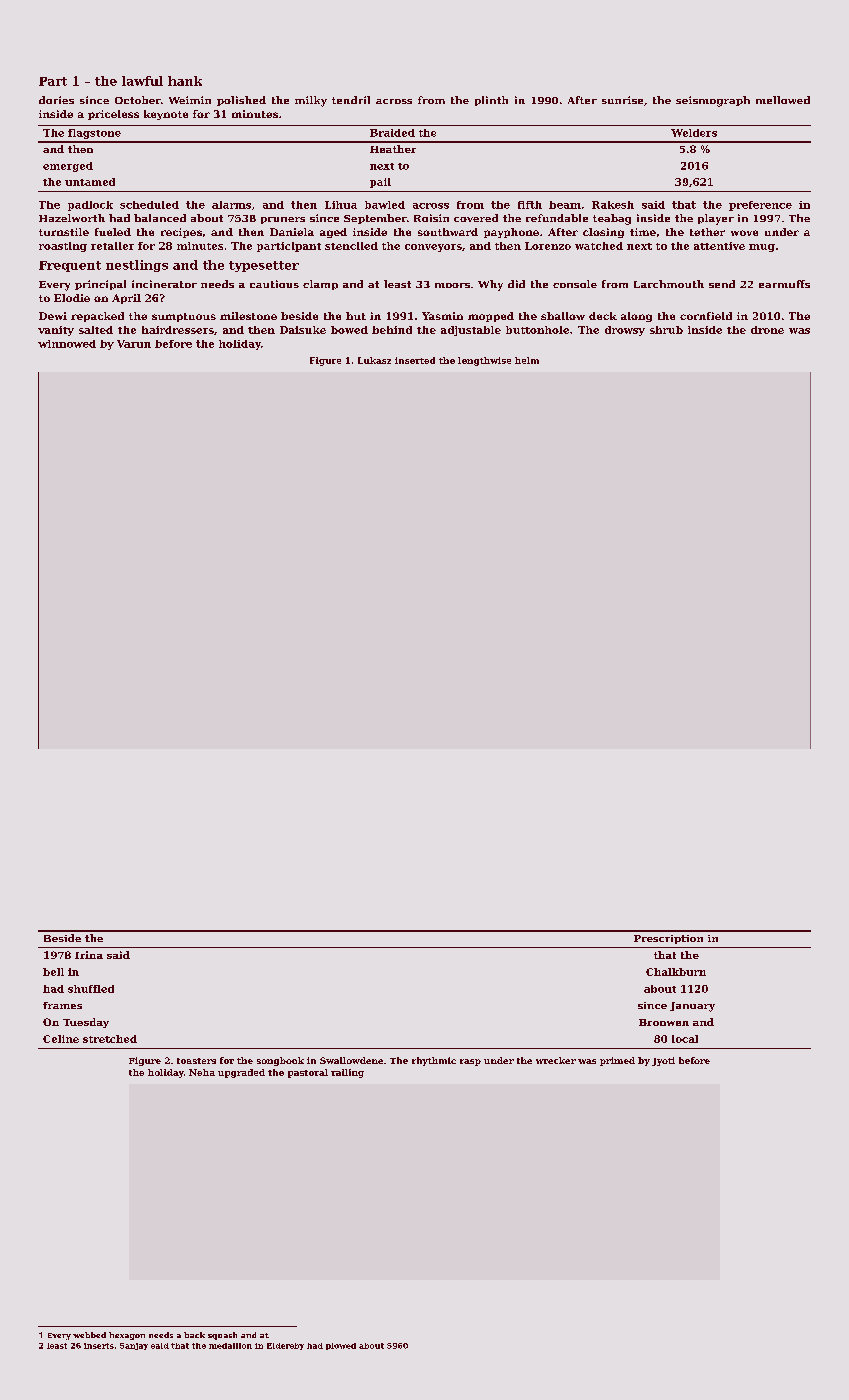  Describe the element at coordinates (692, 1007) in the screenshot. I see `January` at that location.
